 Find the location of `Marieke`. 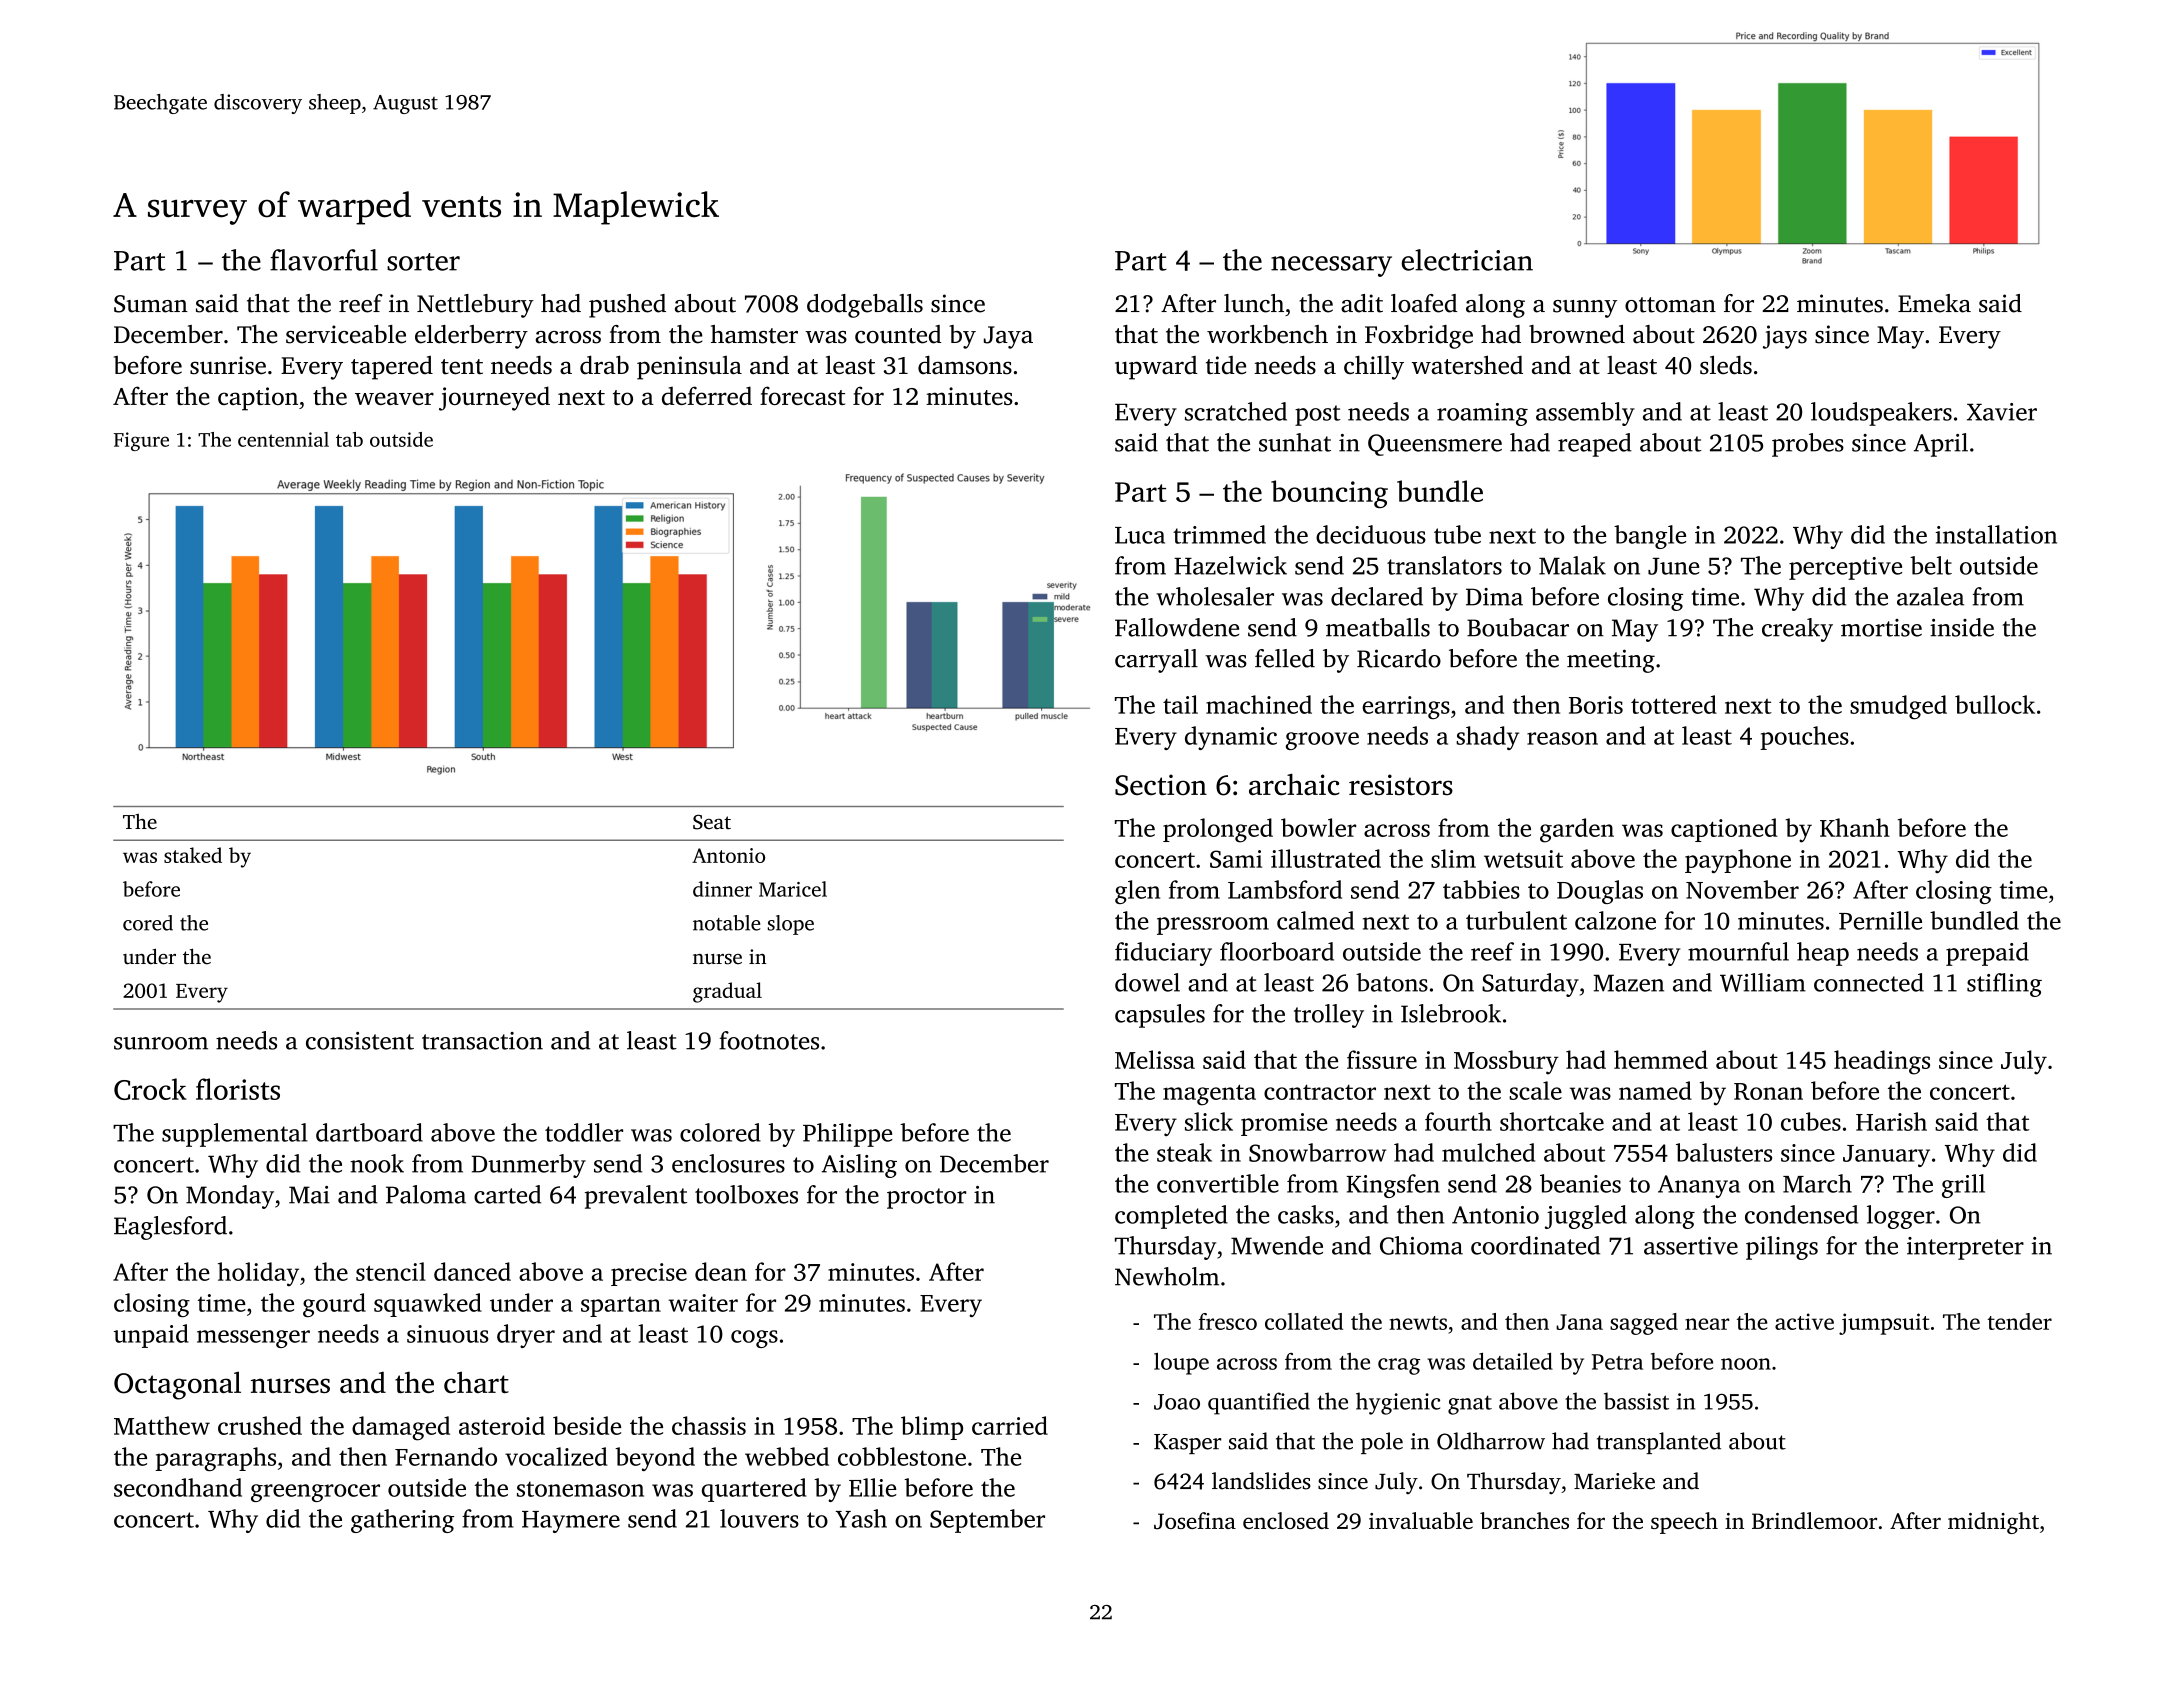

Marieke is located at coordinates (1614, 1481).
